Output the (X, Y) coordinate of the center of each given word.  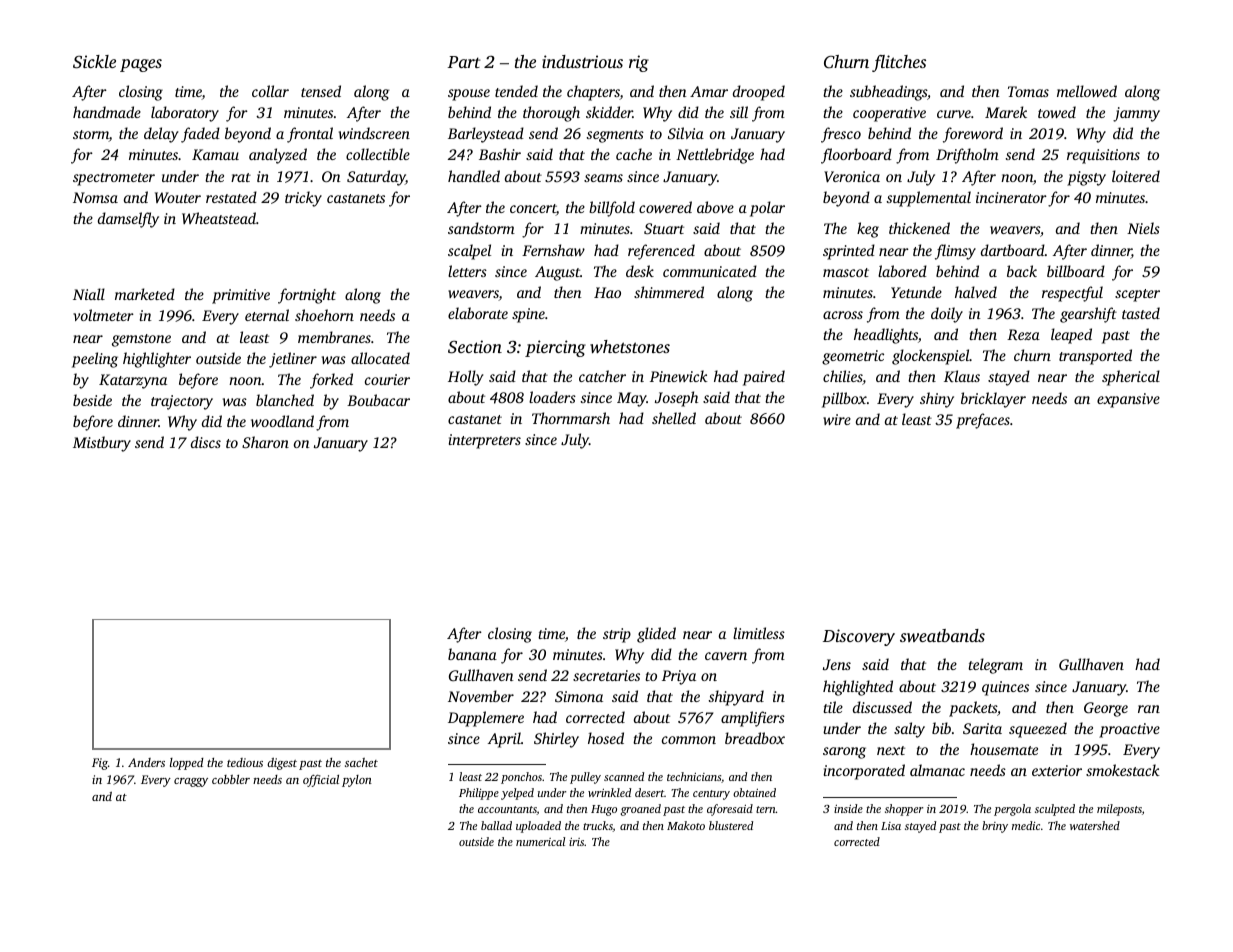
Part (464, 62)
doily (947, 315)
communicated (710, 271)
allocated (380, 358)
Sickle (94, 62)
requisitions (1103, 156)
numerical (540, 841)
